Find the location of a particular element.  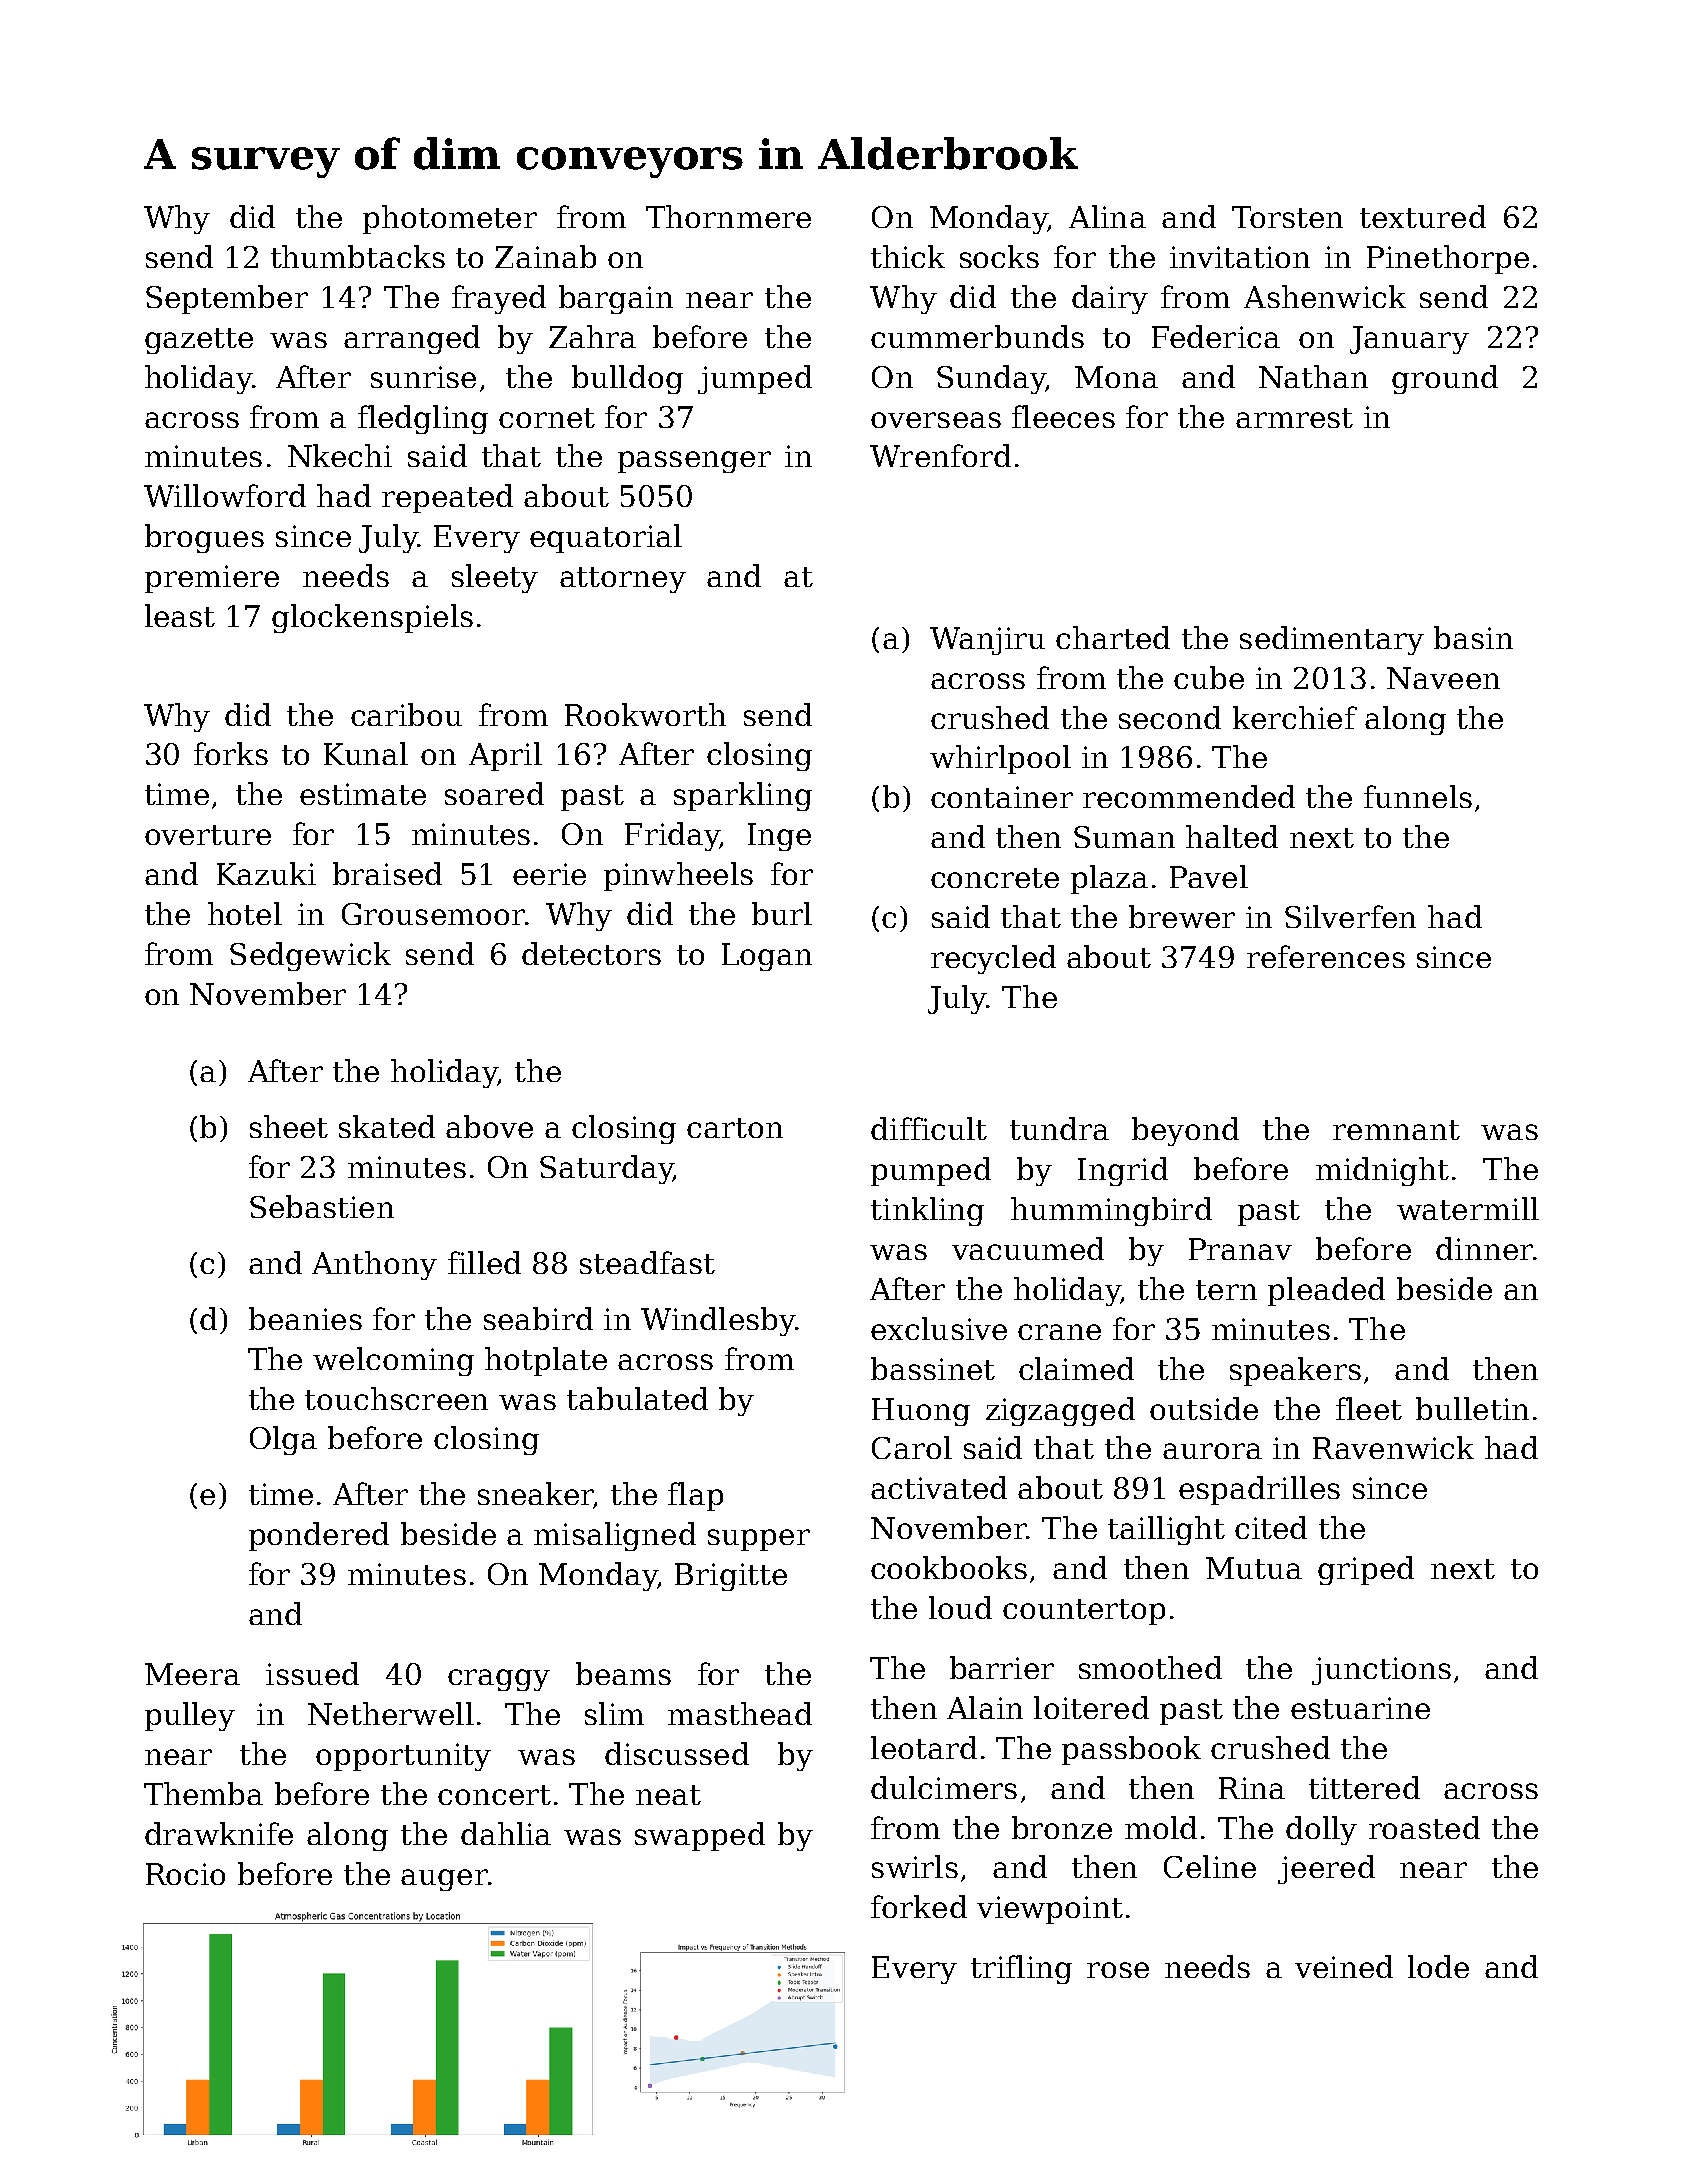

passenger is located at coordinates (694, 462).
